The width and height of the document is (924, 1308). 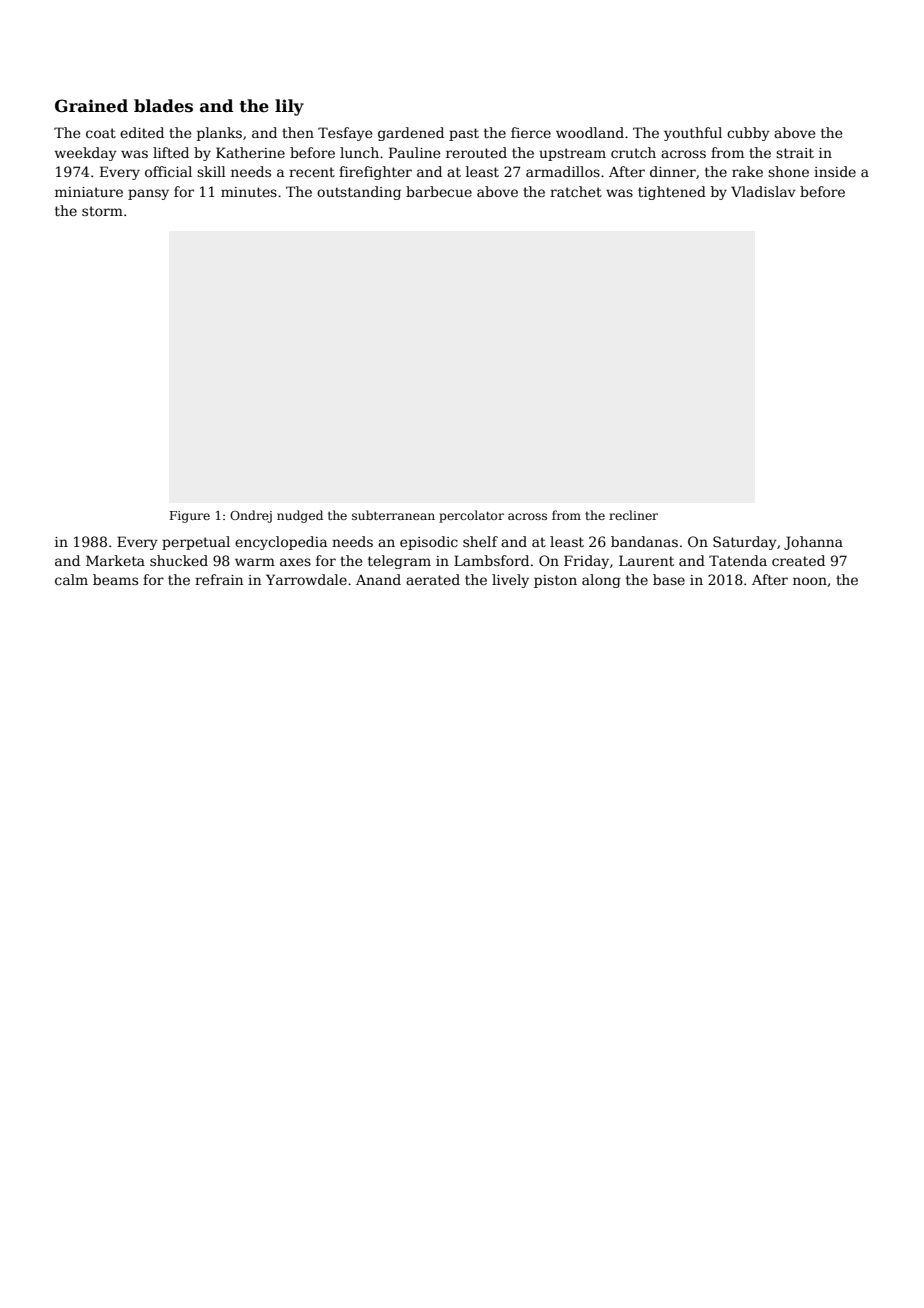 I want to click on lily, so click(x=289, y=107).
